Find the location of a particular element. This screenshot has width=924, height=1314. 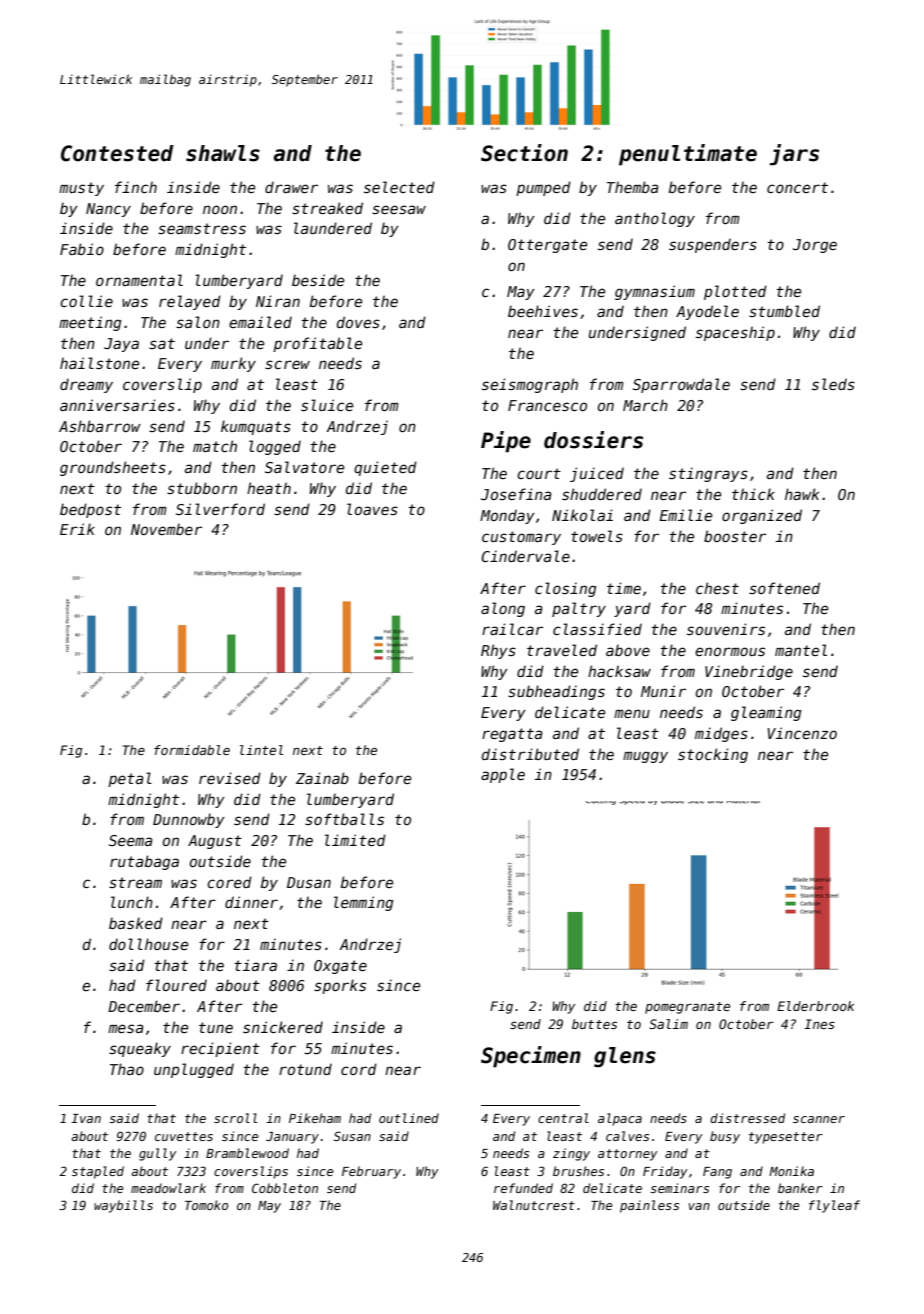

noon is located at coordinates (220, 209).
